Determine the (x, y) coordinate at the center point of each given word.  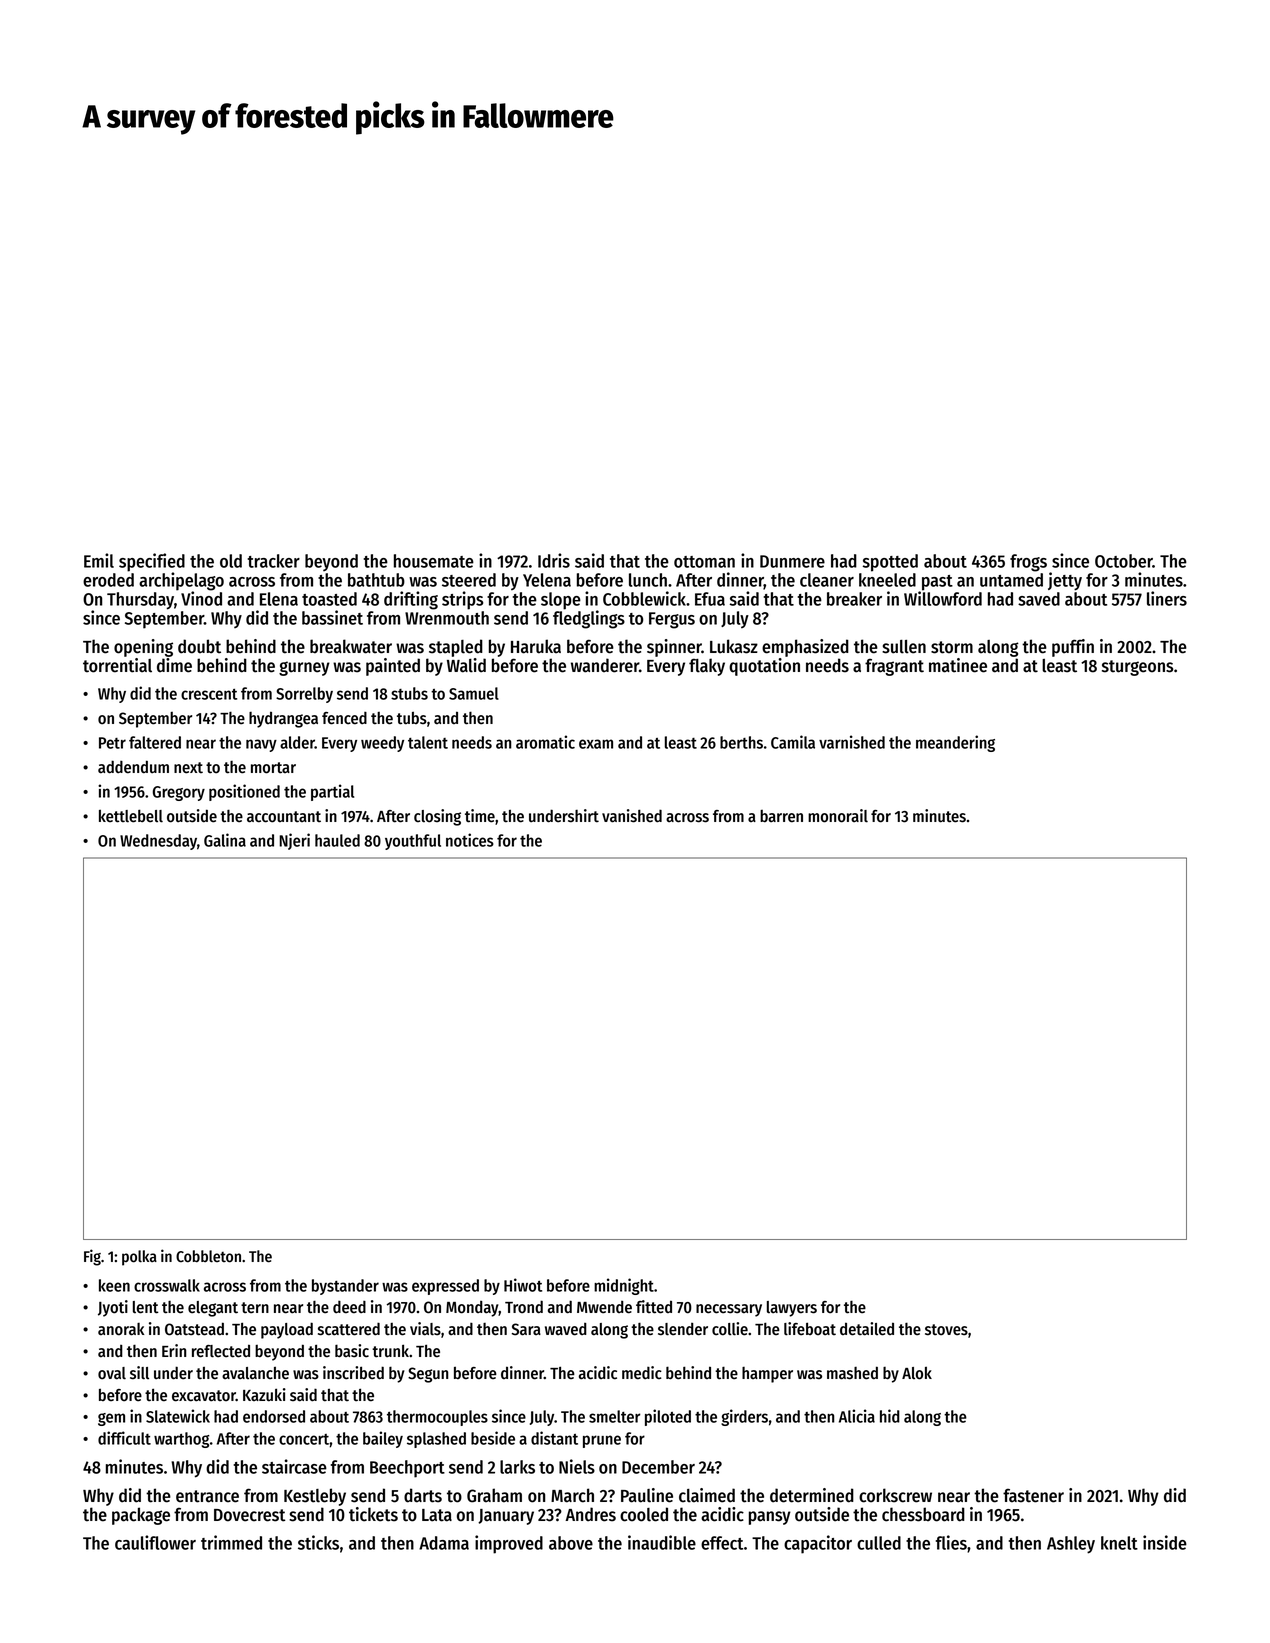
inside (1165, 1542)
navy (261, 745)
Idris (554, 560)
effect (722, 1543)
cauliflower (155, 1542)
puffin (1073, 648)
